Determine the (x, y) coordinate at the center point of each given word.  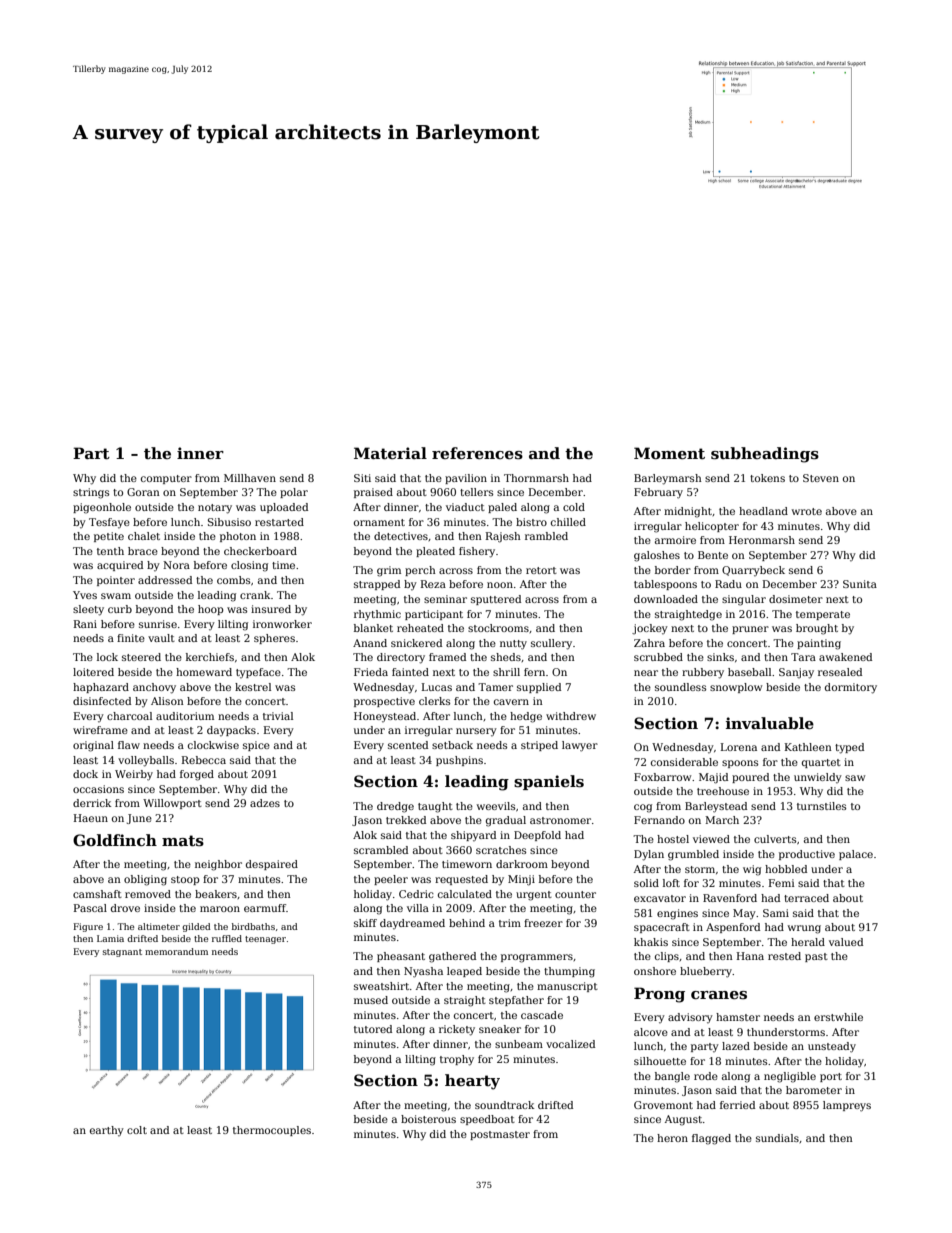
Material (390, 453)
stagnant (122, 953)
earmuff (265, 908)
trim (510, 923)
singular (744, 600)
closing (249, 566)
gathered (452, 957)
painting (819, 644)
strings (91, 493)
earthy (107, 1131)
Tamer (495, 687)
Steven (821, 478)
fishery (477, 552)
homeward (204, 672)
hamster (738, 1017)
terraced (806, 898)
